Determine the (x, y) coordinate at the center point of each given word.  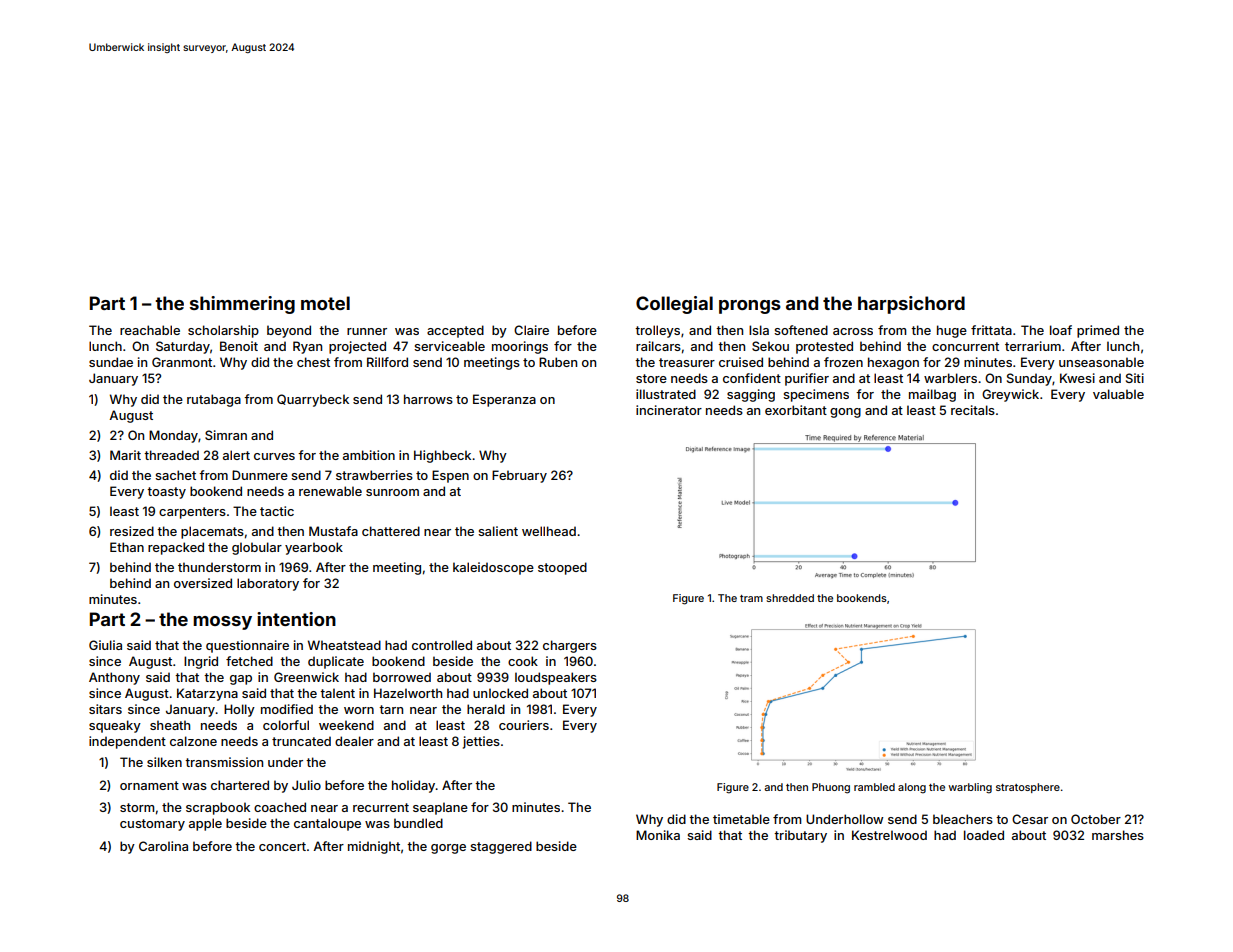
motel (325, 303)
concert (282, 846)
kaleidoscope (493, 568)
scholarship (223, 331)
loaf (1061, 330)
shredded (790, 598)
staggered (501, 847)
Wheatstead (344, 645)
